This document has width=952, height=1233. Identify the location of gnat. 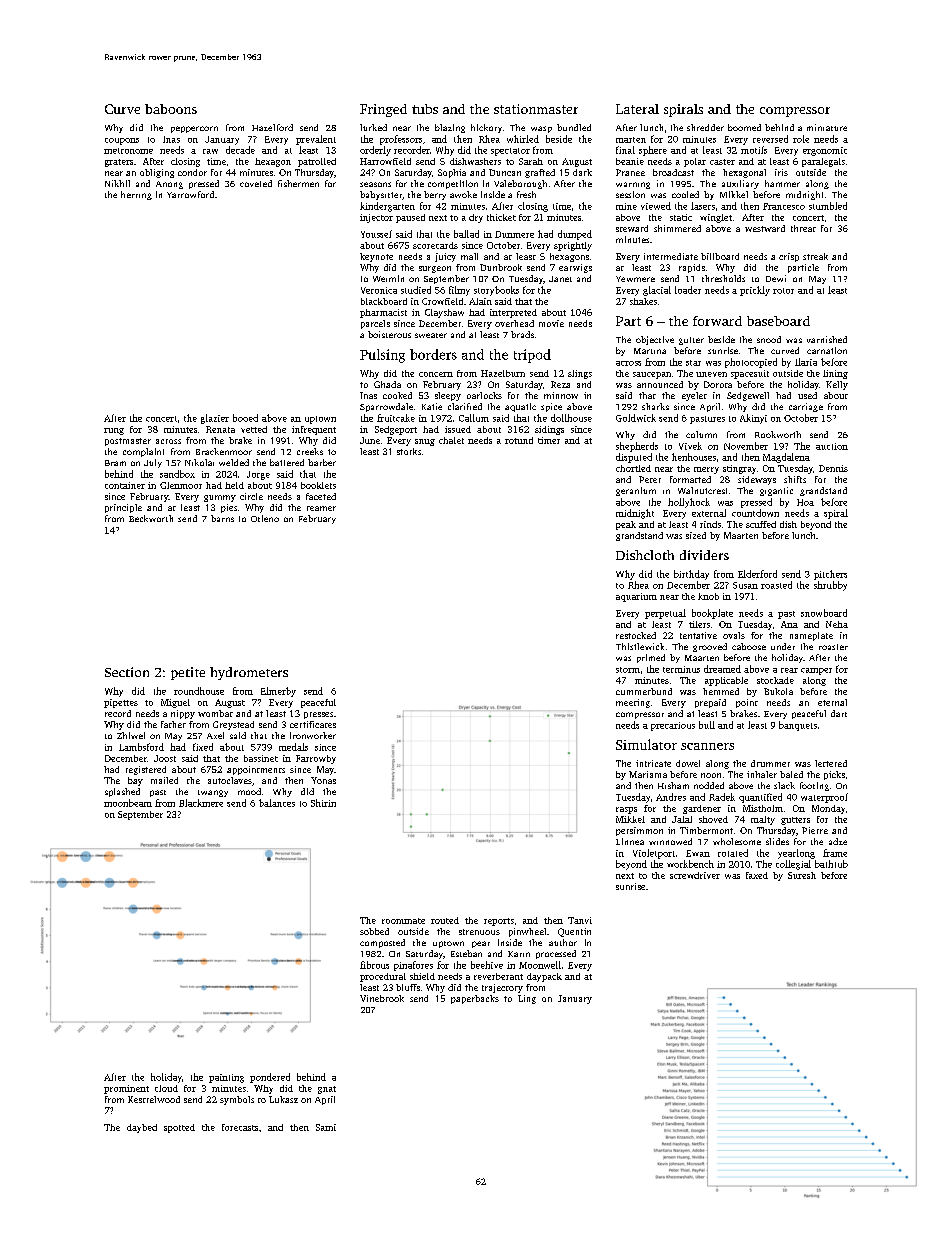
(327, 1090).
